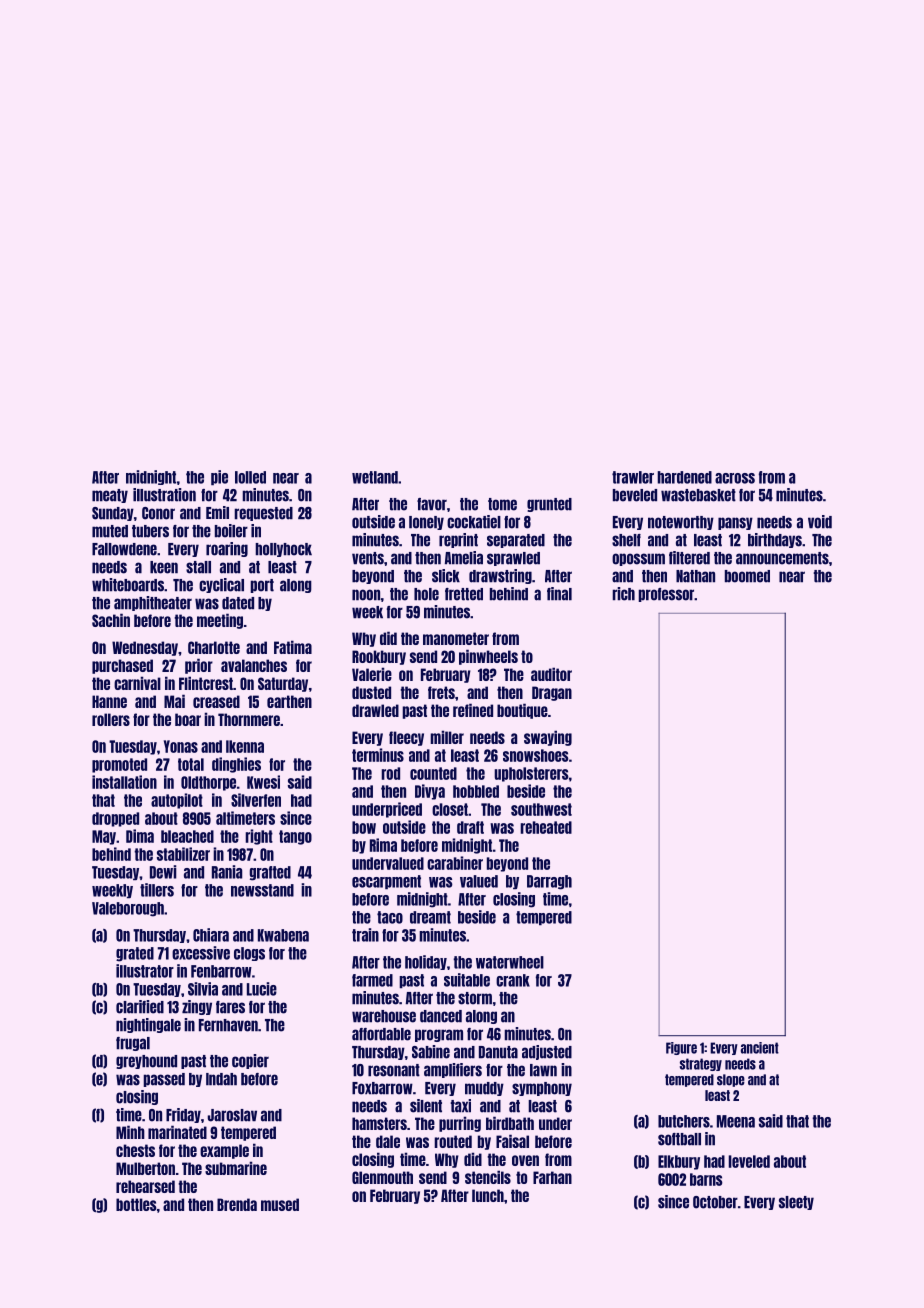  Describe the element at coordinates (735, 478) in the screenshot. I see `across` at that location.
